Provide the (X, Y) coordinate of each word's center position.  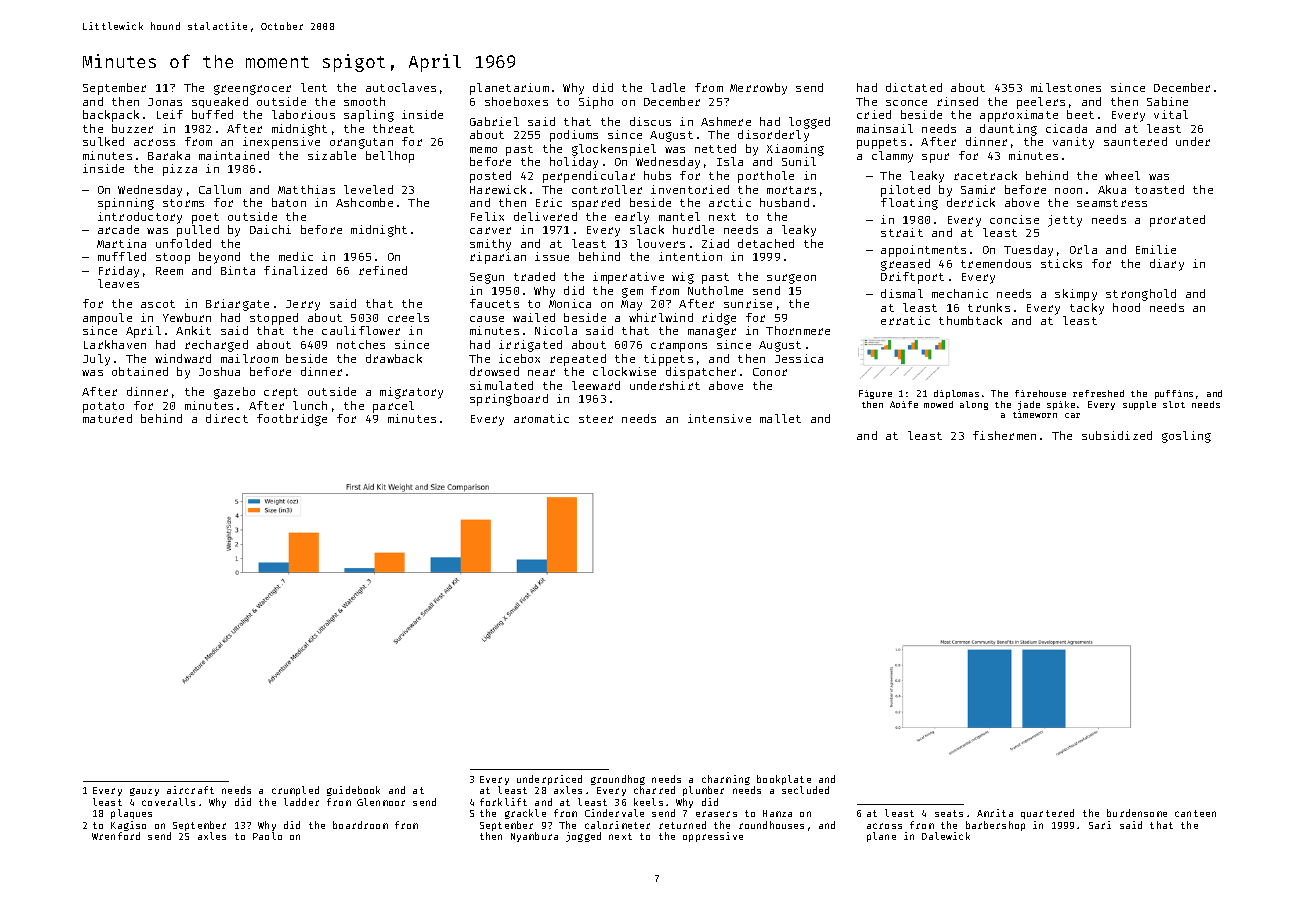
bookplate (784, 780)
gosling (1186, 437)
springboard (509, 400)
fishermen (1004, 435)
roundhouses (771, 825)
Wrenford (116, 836)
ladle (668, 87)
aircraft (190, 790)
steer (596, 419)
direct (227, 418)
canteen (1195, 813)
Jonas (165, 102)
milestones (1066, 87)
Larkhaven (115, 344)
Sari (1100, 825)
